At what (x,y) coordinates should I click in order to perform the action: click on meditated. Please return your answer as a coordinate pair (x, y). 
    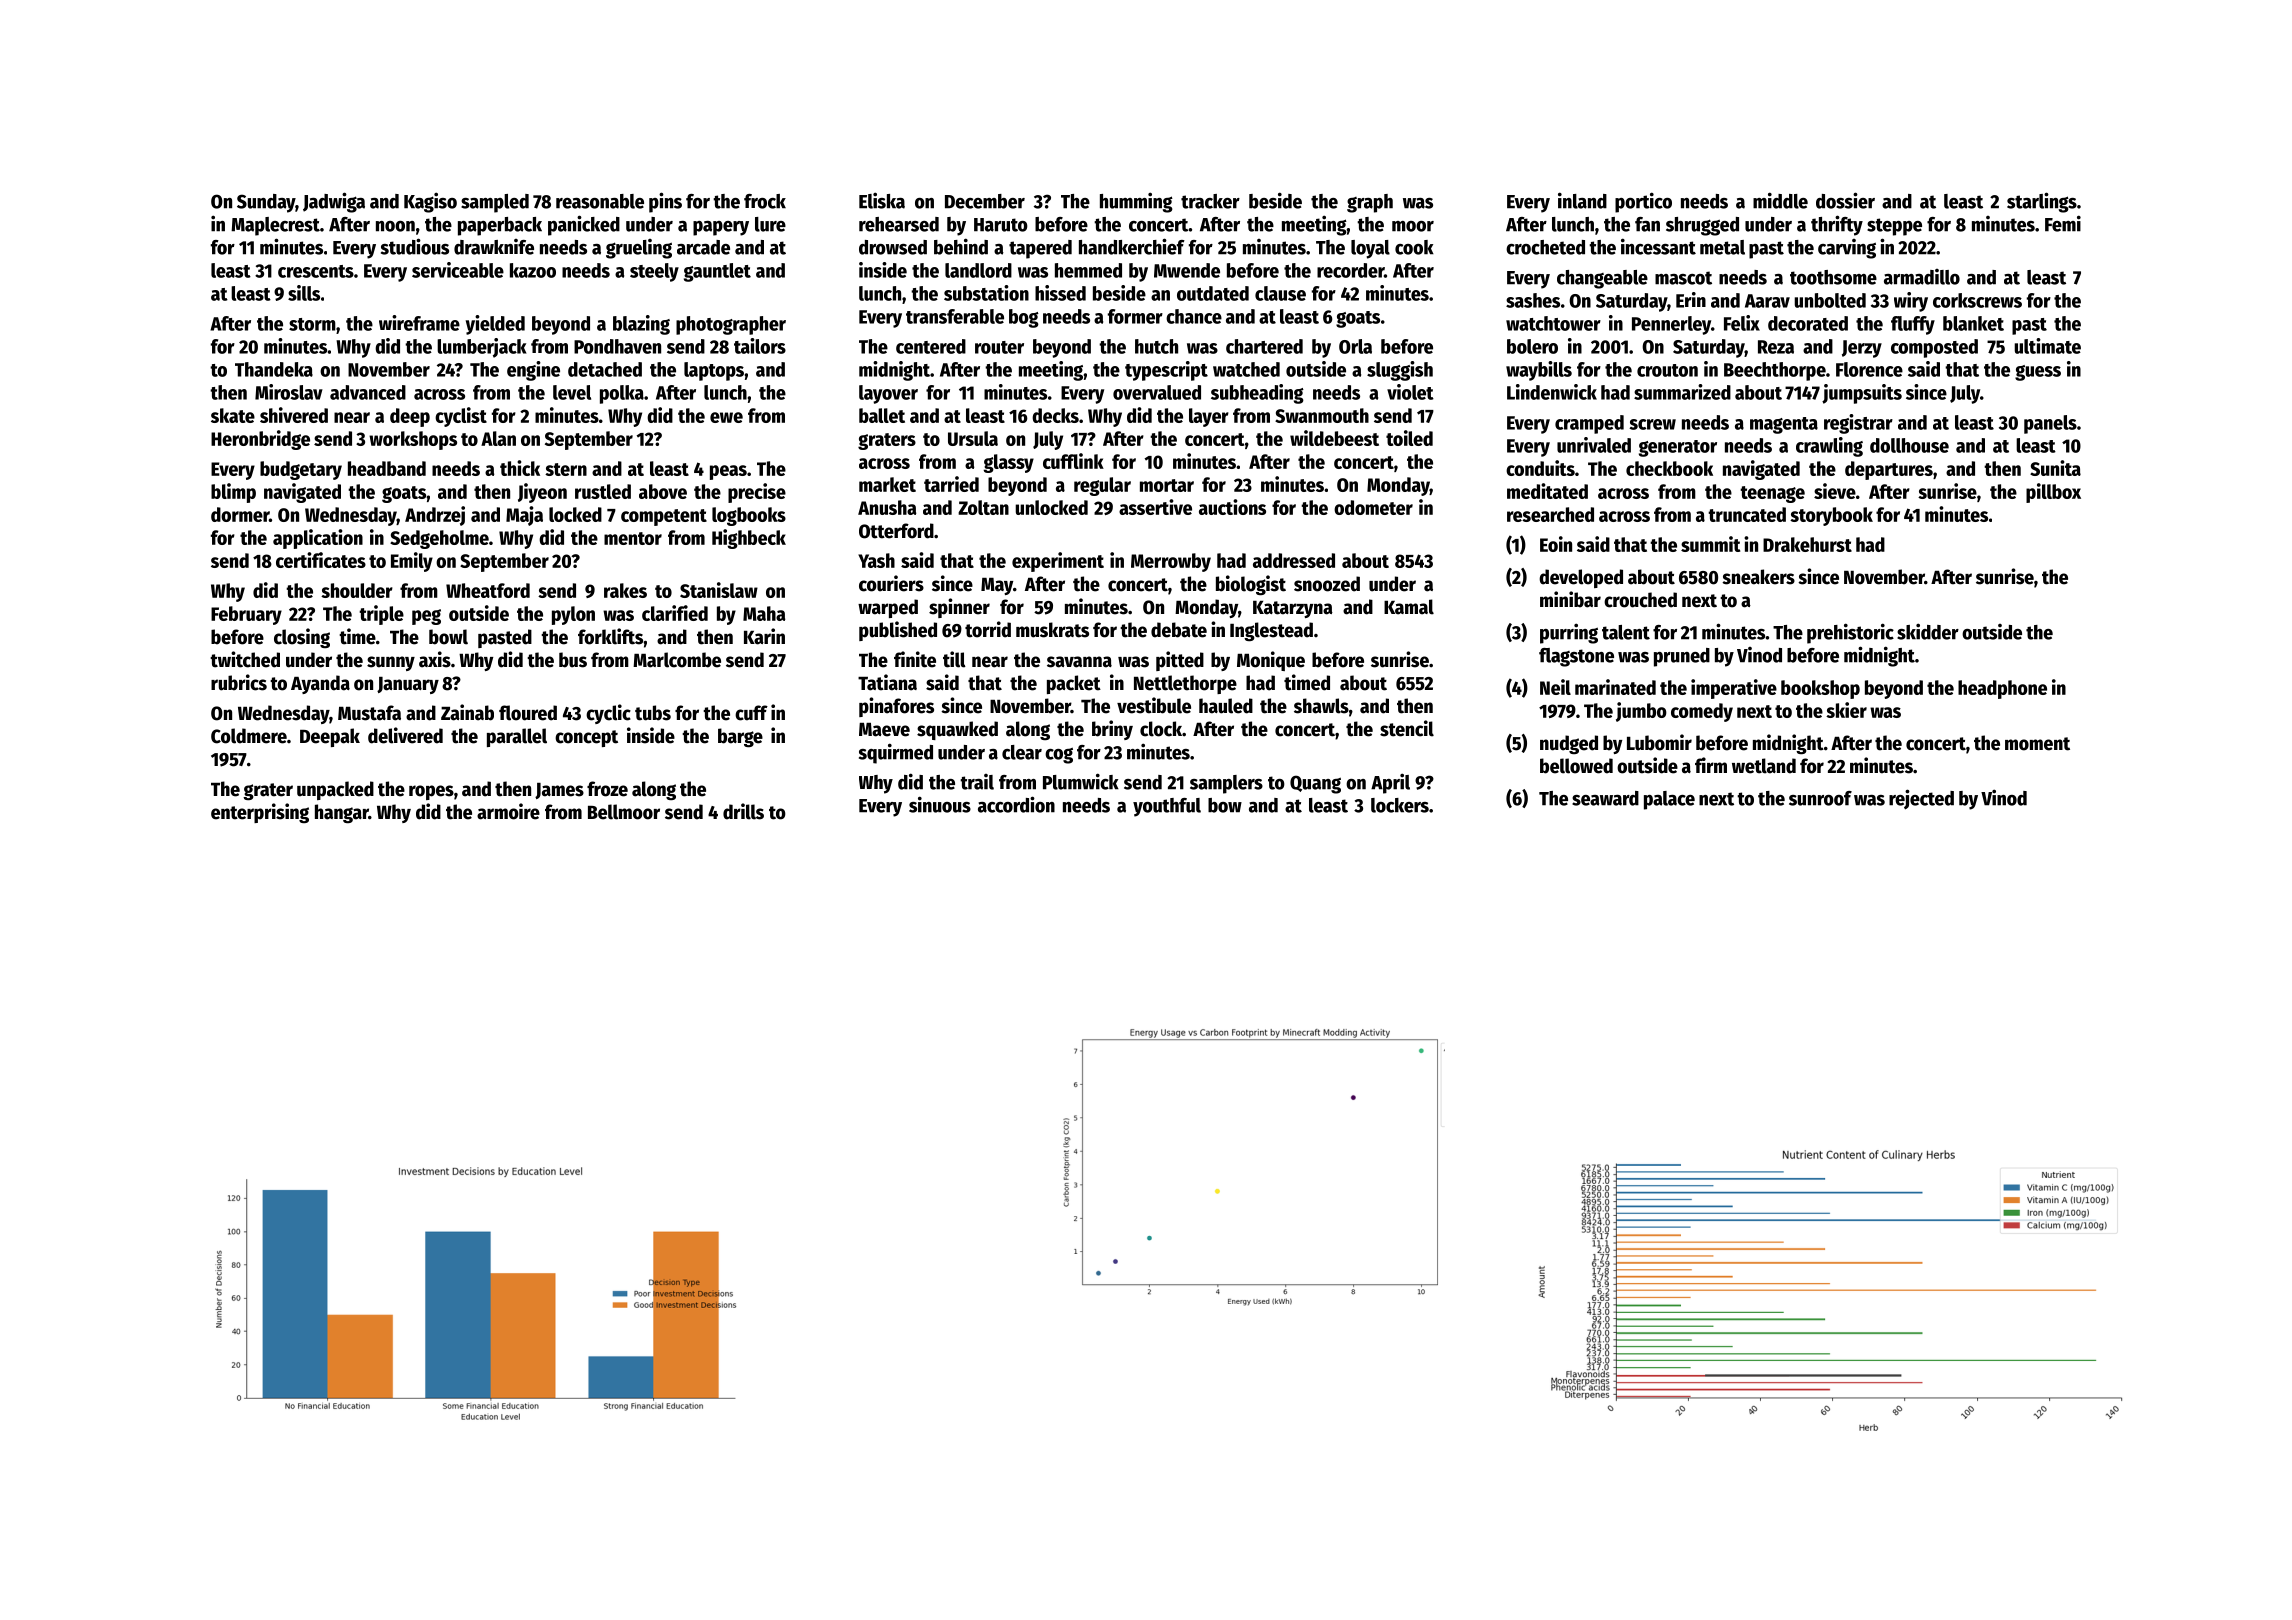
    Looking at the image, I should click on (1547, 491).
